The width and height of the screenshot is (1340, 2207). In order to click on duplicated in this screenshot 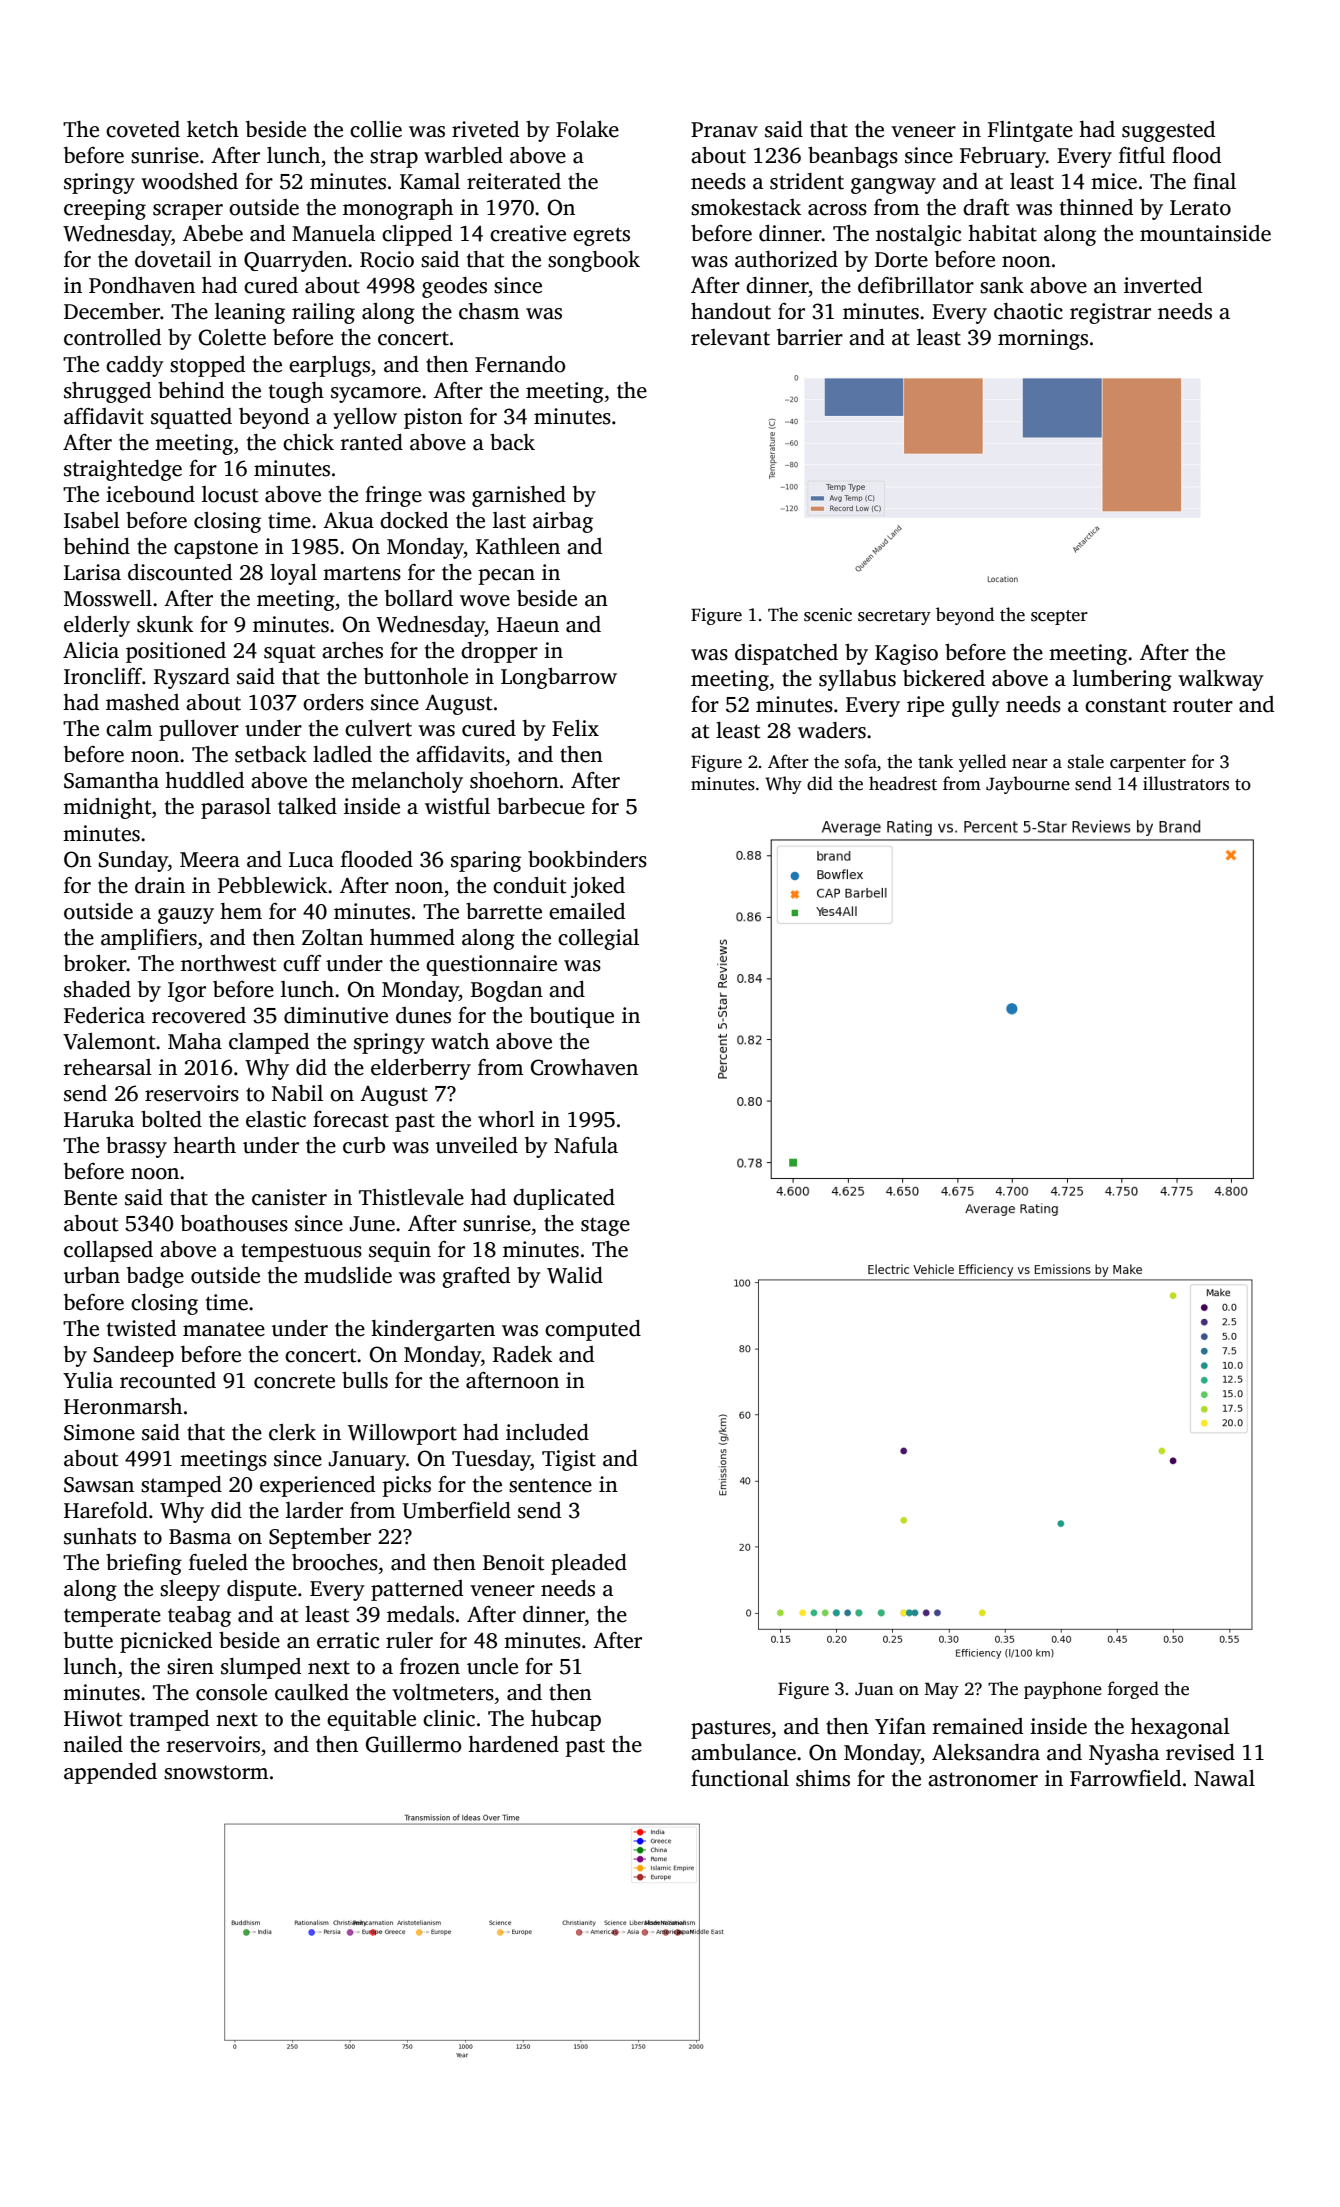, I will do `click(564, 1199)`.
